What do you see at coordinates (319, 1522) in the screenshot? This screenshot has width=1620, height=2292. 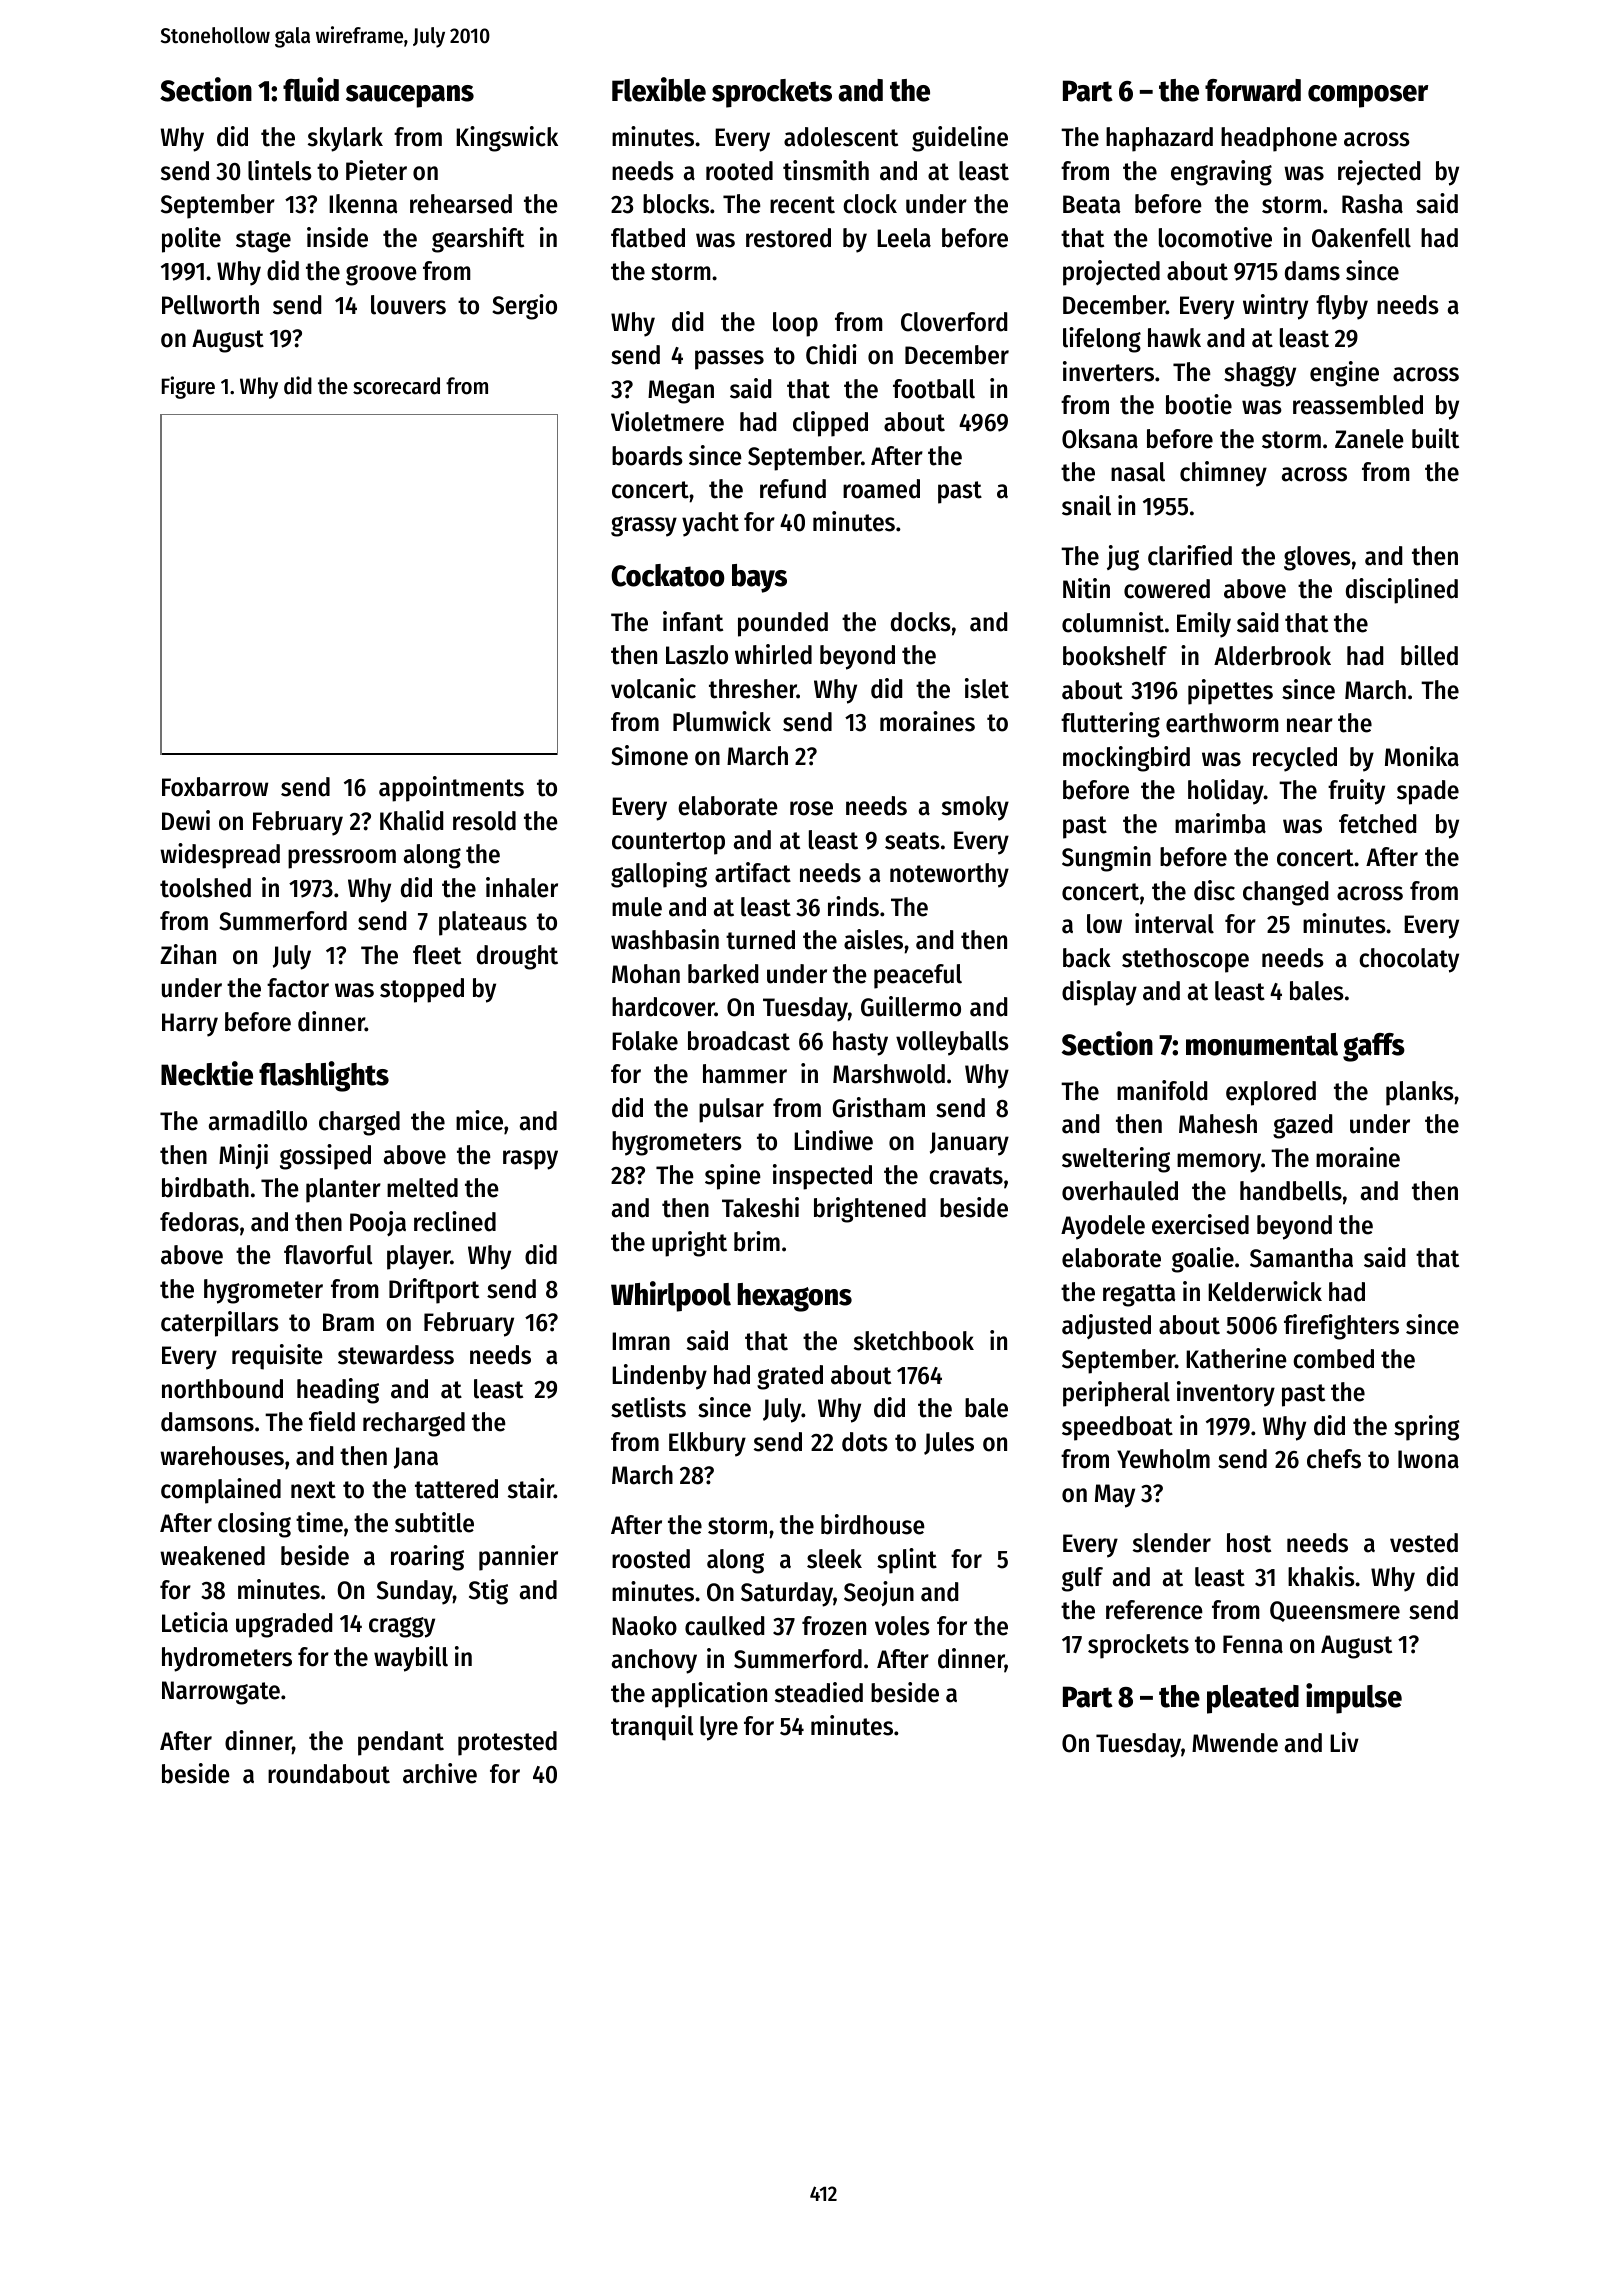 I see `time` at bounding box center [319, 1522].
